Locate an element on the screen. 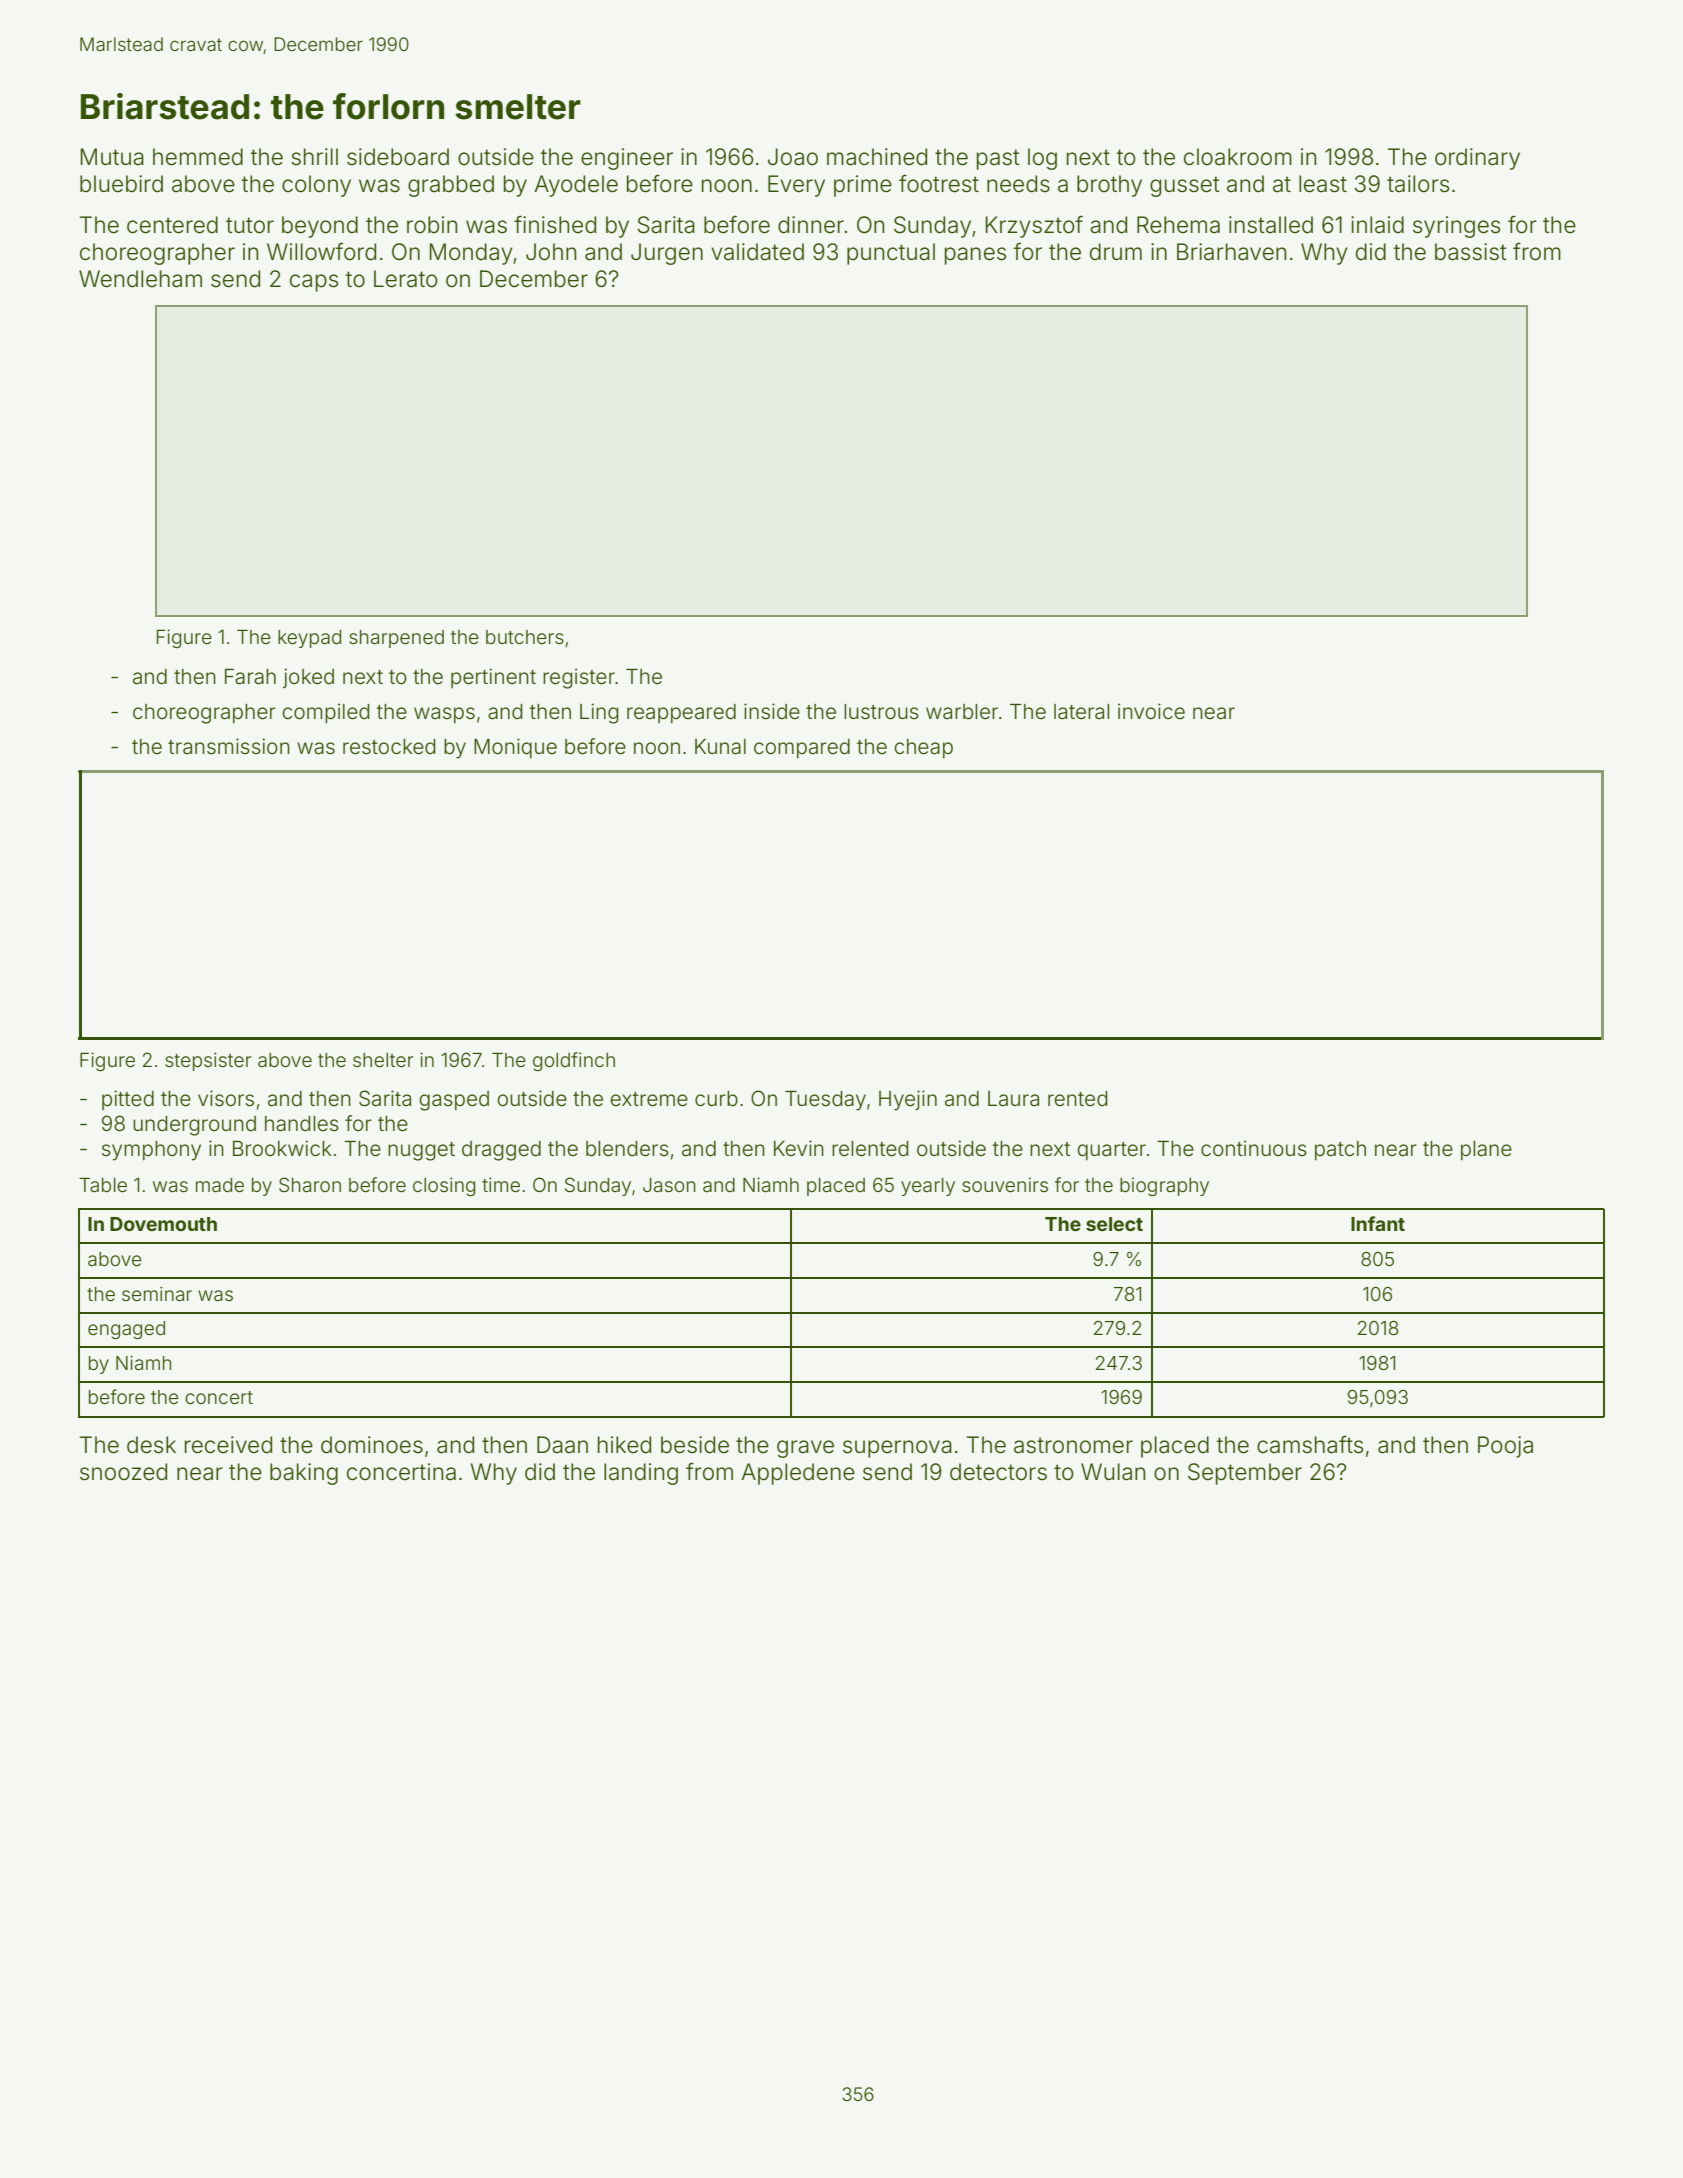  butchers is located at coordinates (525, 637).
